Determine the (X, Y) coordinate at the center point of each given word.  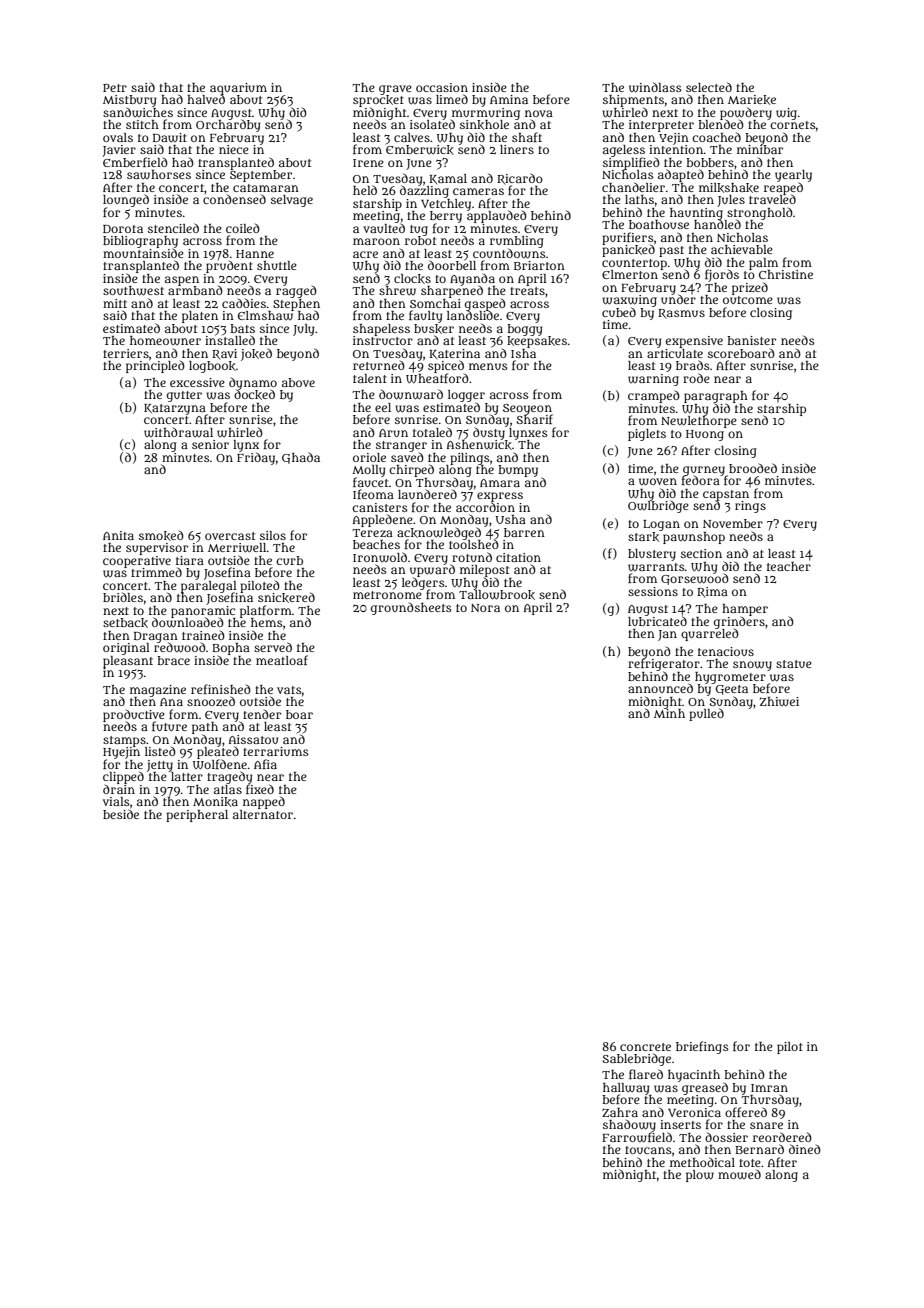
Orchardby (228, 126)
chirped (411, 470)
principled (155, 367)
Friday (256, 458)
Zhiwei (779, 702)
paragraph (716, 397)
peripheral (197, 816)
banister (751, 340)
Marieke (752, 100)
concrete (645, 1047)
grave (395, 90)
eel (383, 407)
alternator (263, 814)
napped (264, 802)
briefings (702, 1047)
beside (121, 814)
